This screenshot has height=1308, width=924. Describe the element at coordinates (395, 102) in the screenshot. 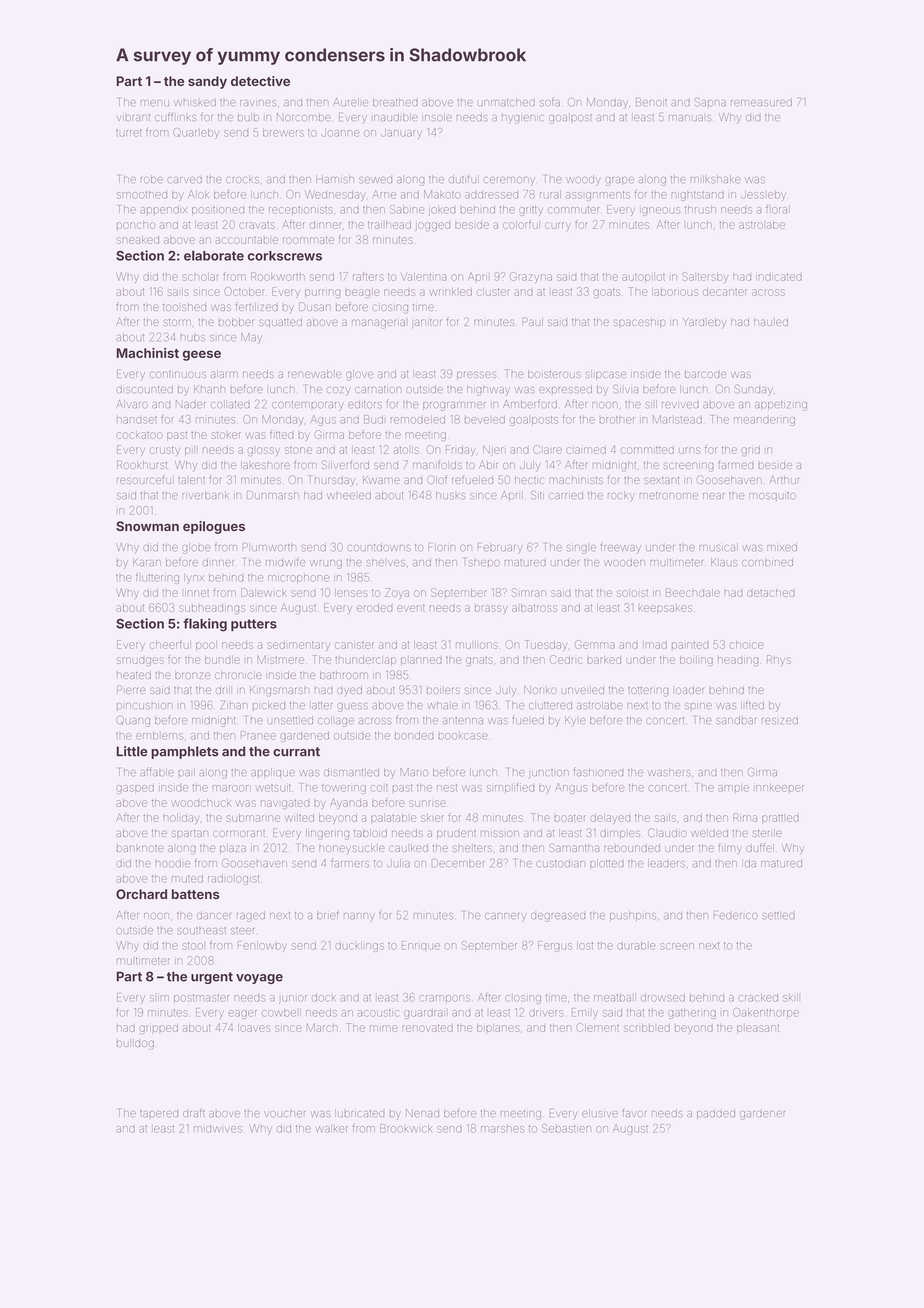

I see `breathed` at that location.
